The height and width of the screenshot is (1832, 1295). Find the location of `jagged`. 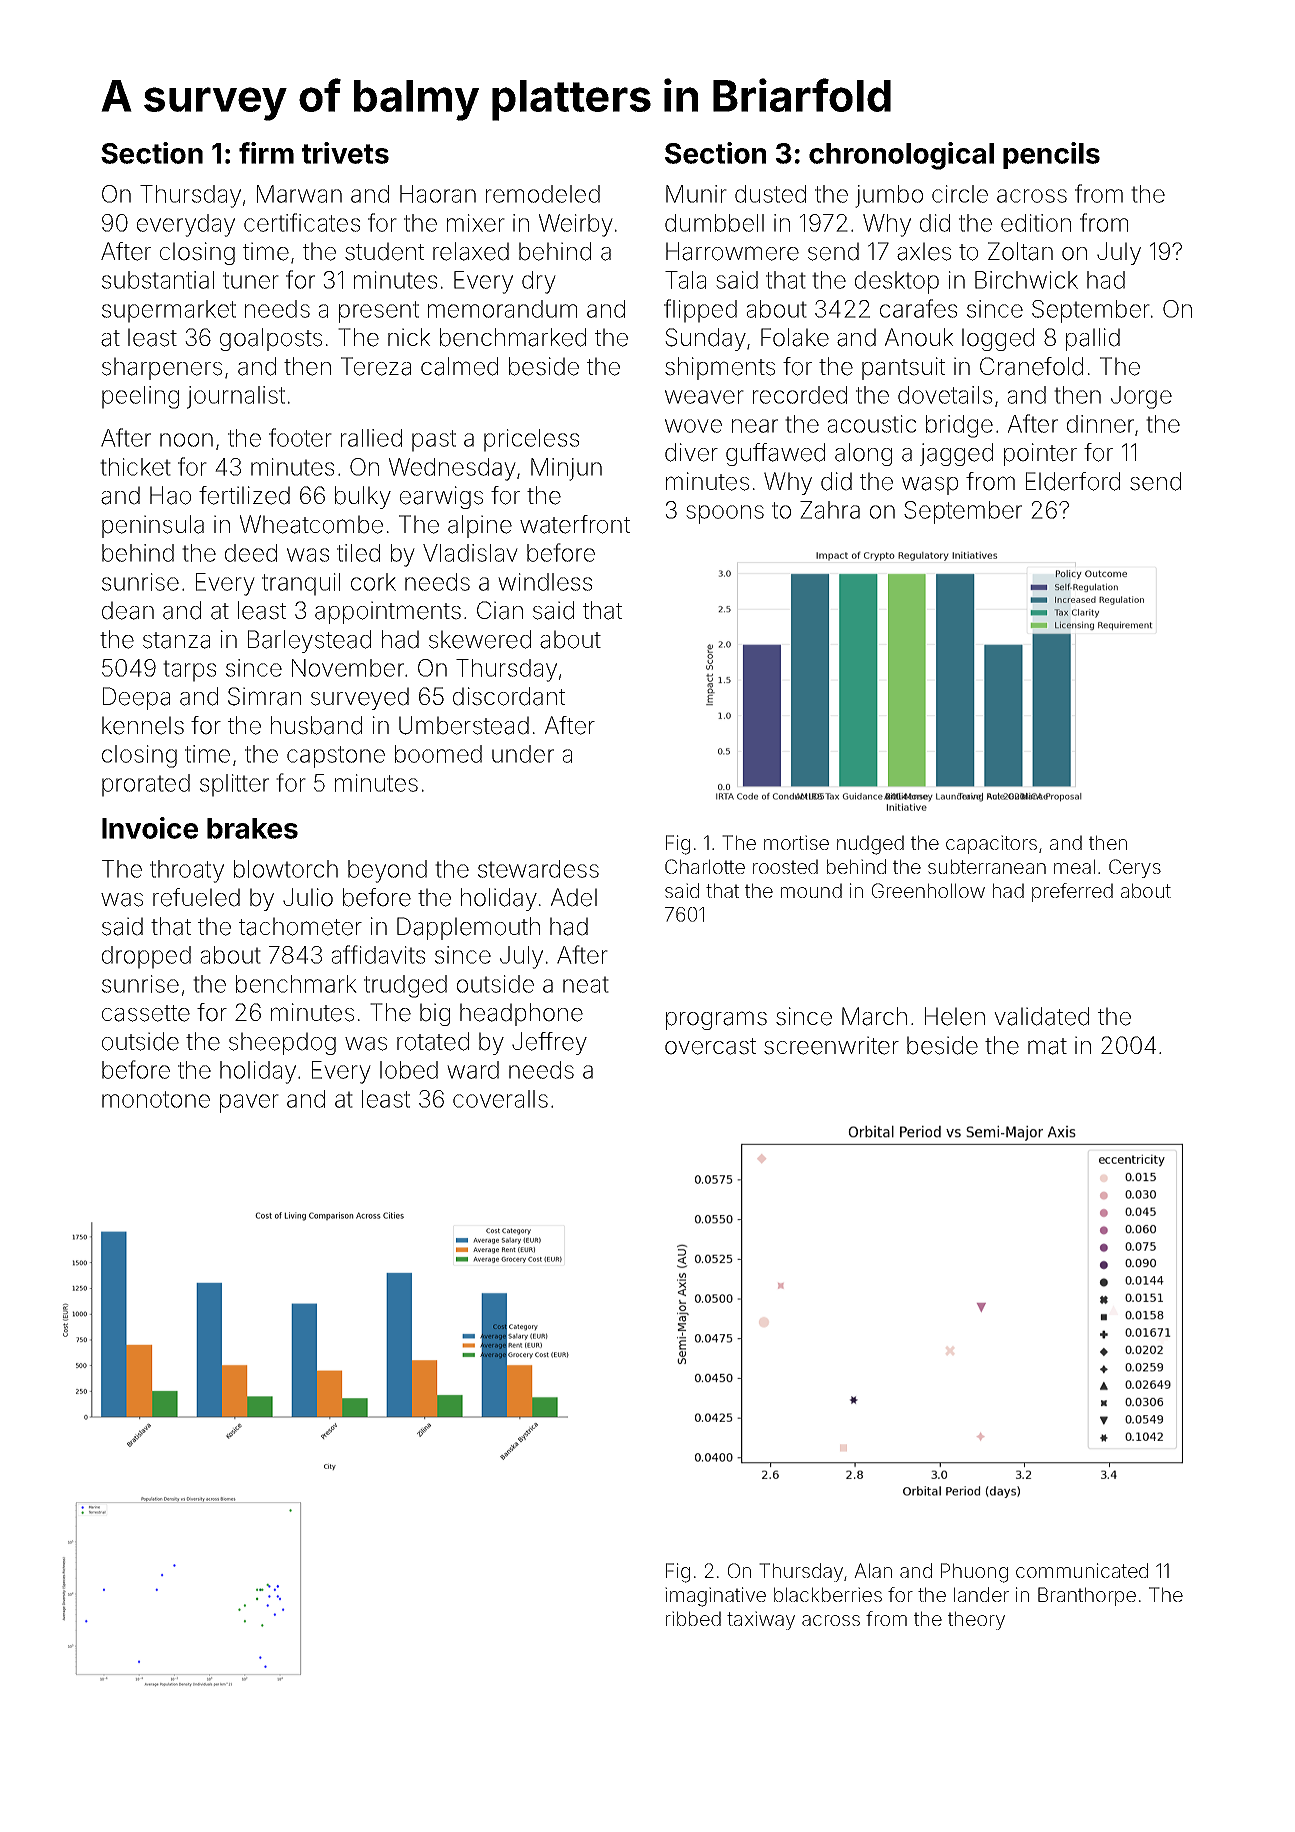

jagged is located at coordinates (956, 454).
